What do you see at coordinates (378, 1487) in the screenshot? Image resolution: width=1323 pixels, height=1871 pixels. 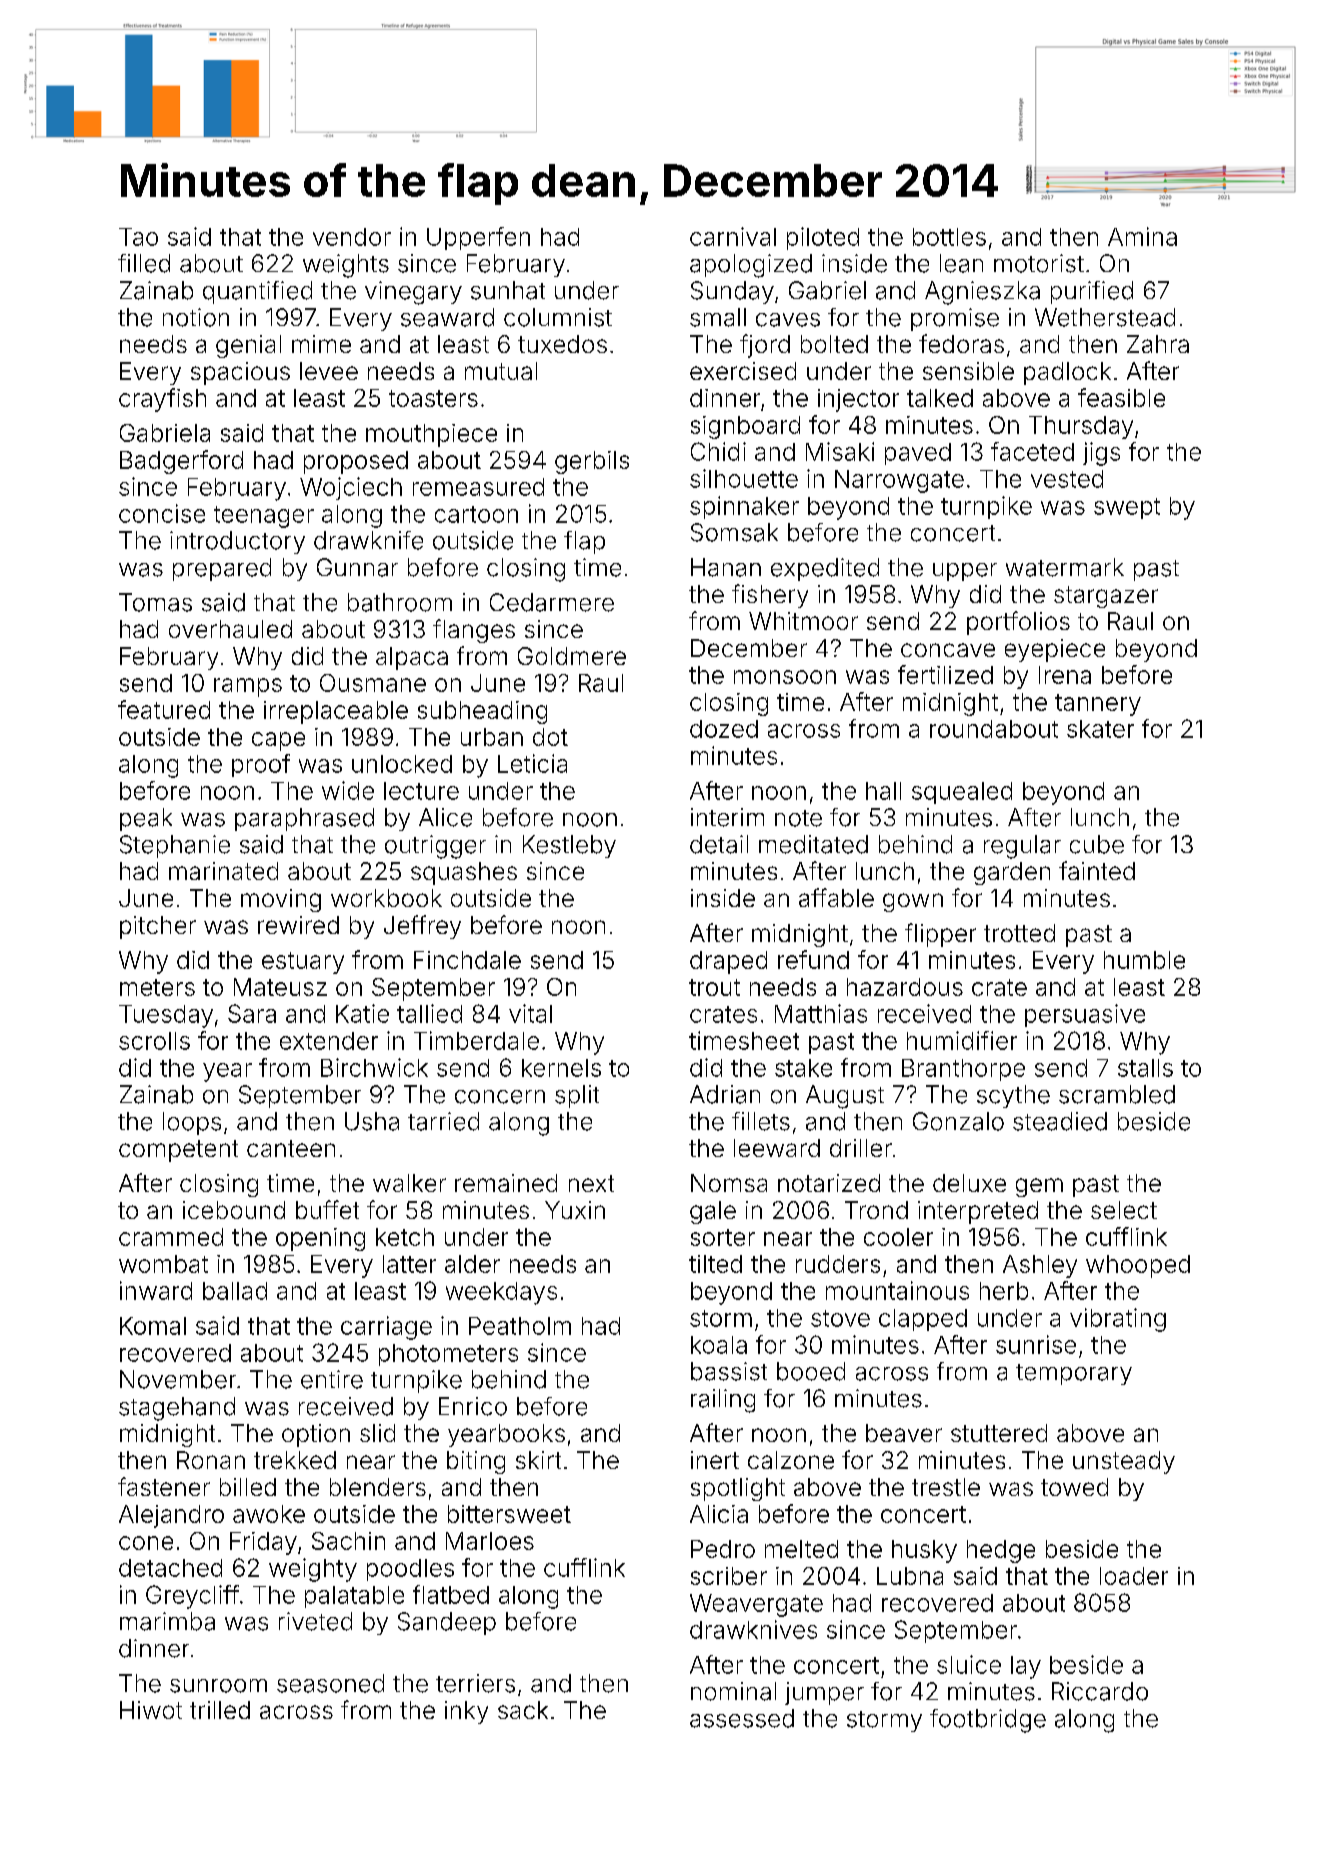 I see `blenders` at bounding box center [378, 1487].
